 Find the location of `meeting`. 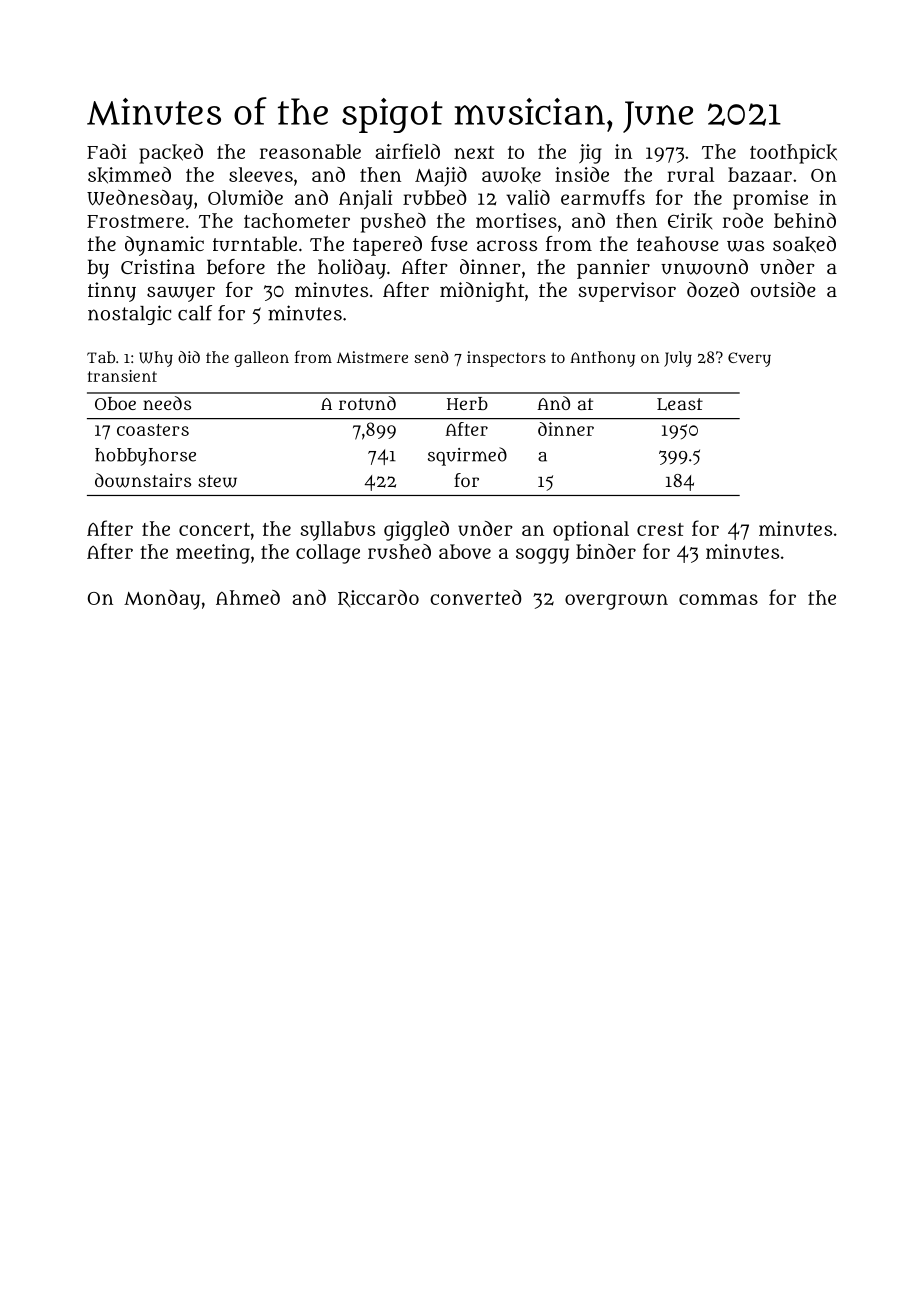

meeting is located at coordinates (213, 554).
